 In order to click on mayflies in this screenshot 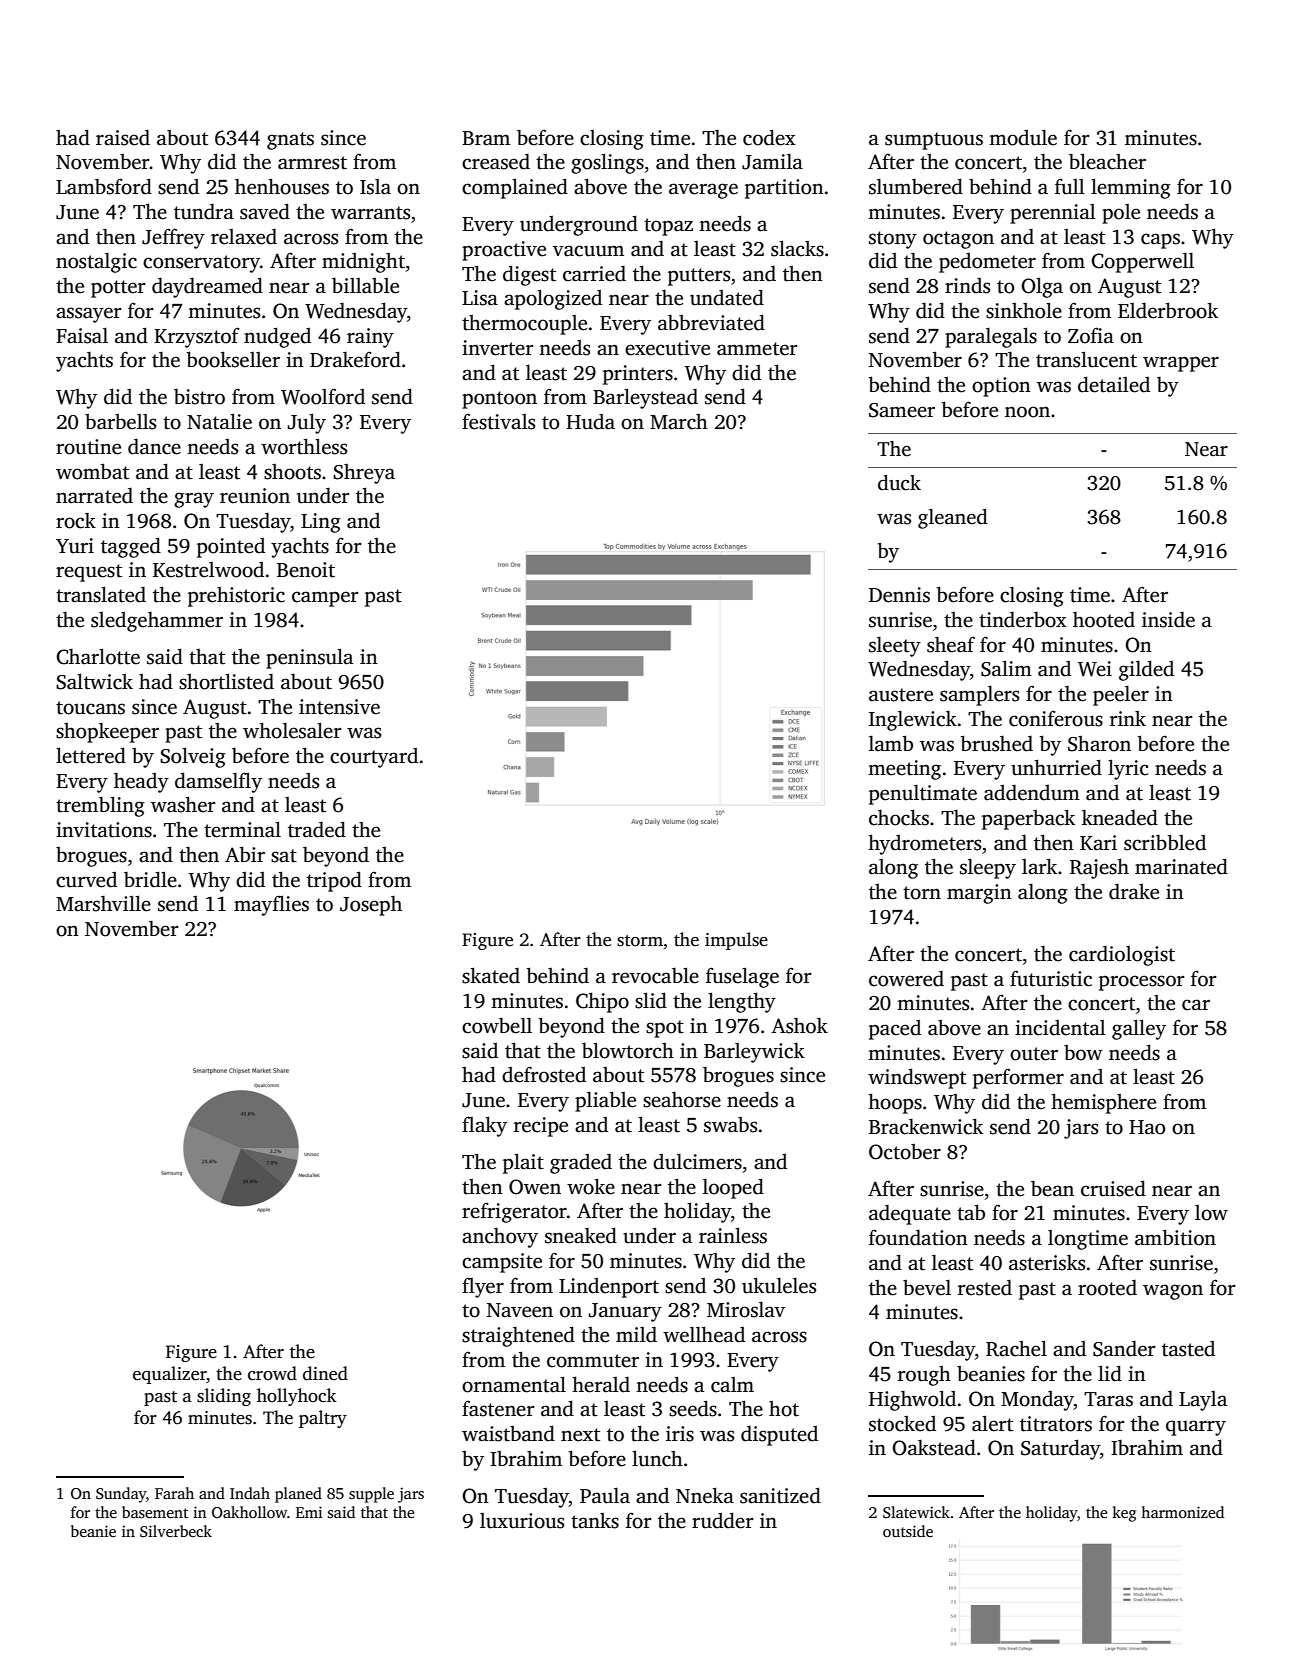, I will do `click(271, 905)`.
